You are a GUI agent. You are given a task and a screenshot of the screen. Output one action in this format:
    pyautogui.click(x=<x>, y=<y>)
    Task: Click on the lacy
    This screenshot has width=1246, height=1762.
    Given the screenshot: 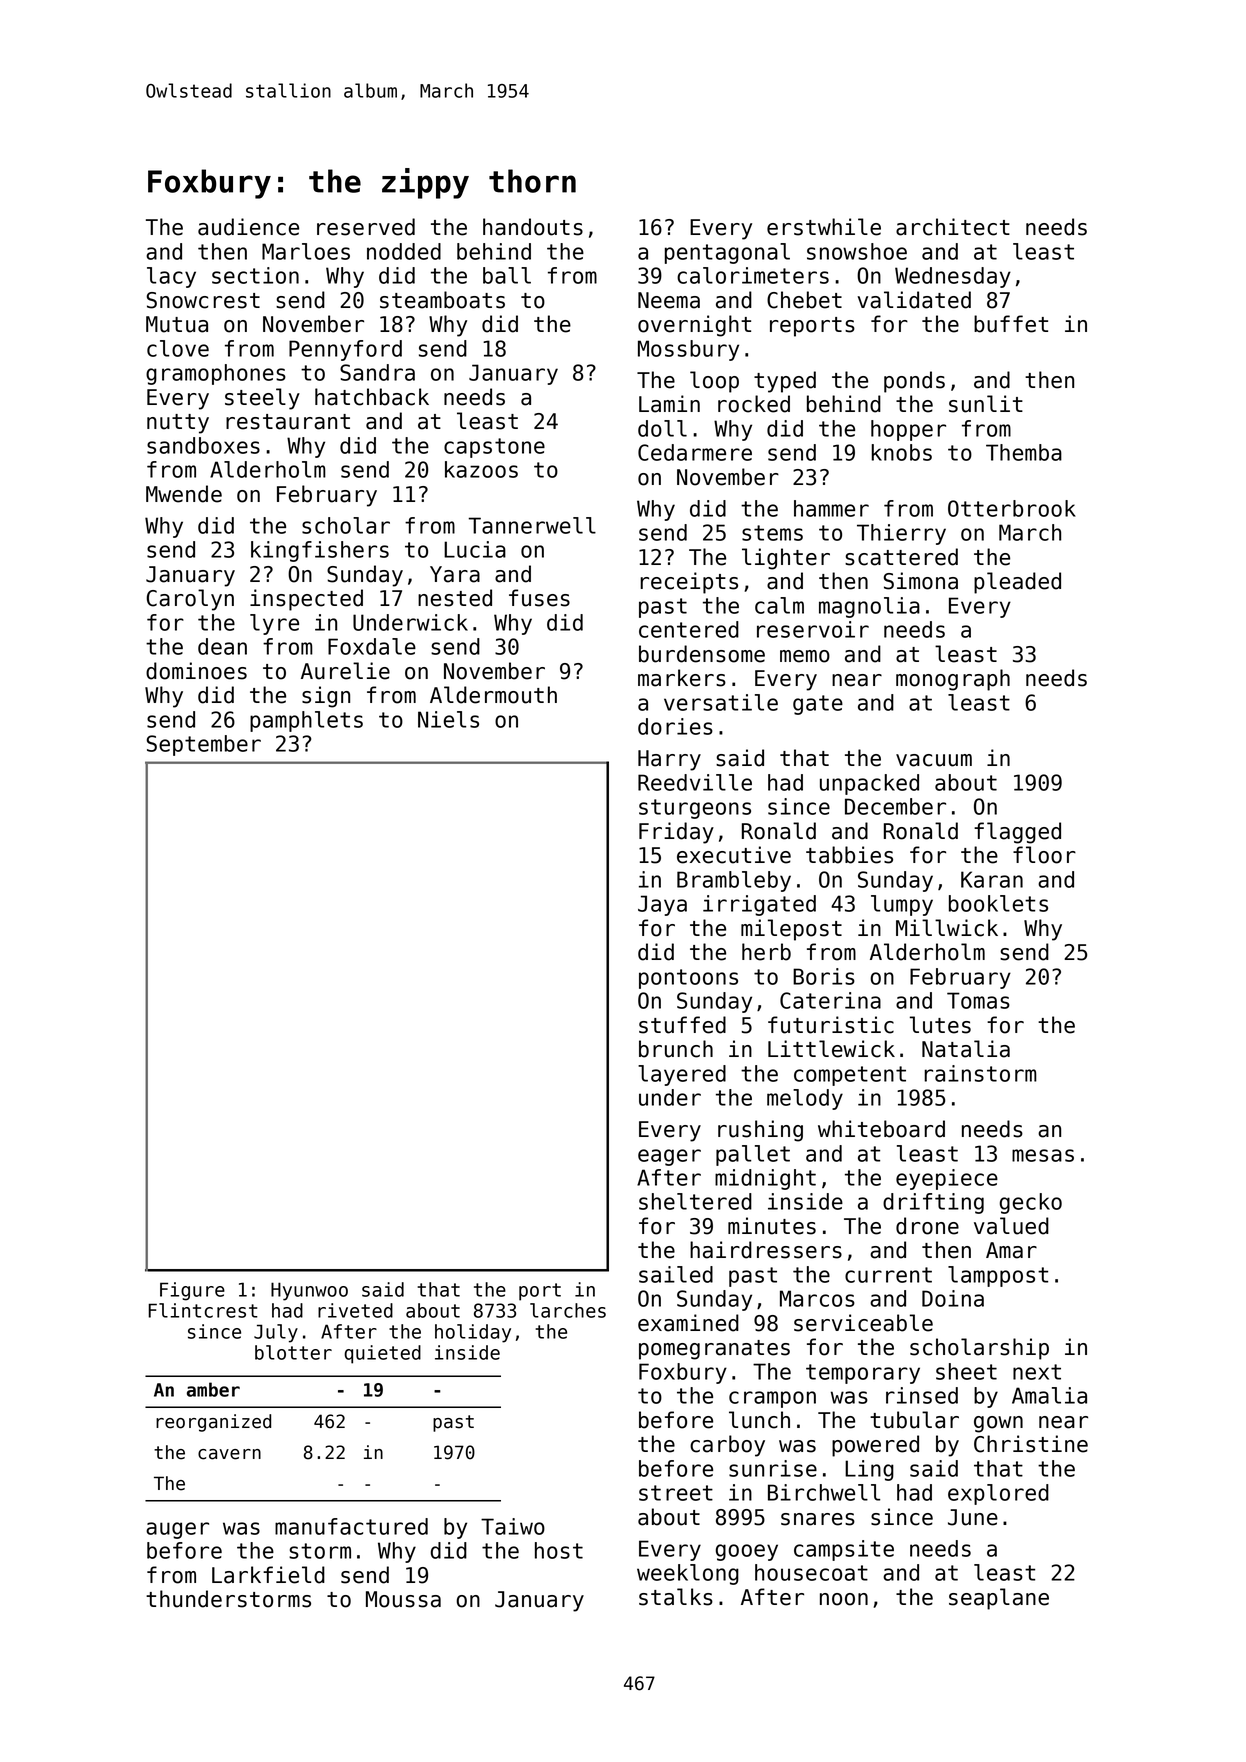 What is the action you would take?
    pyautogui.click(x=171, y=277)
